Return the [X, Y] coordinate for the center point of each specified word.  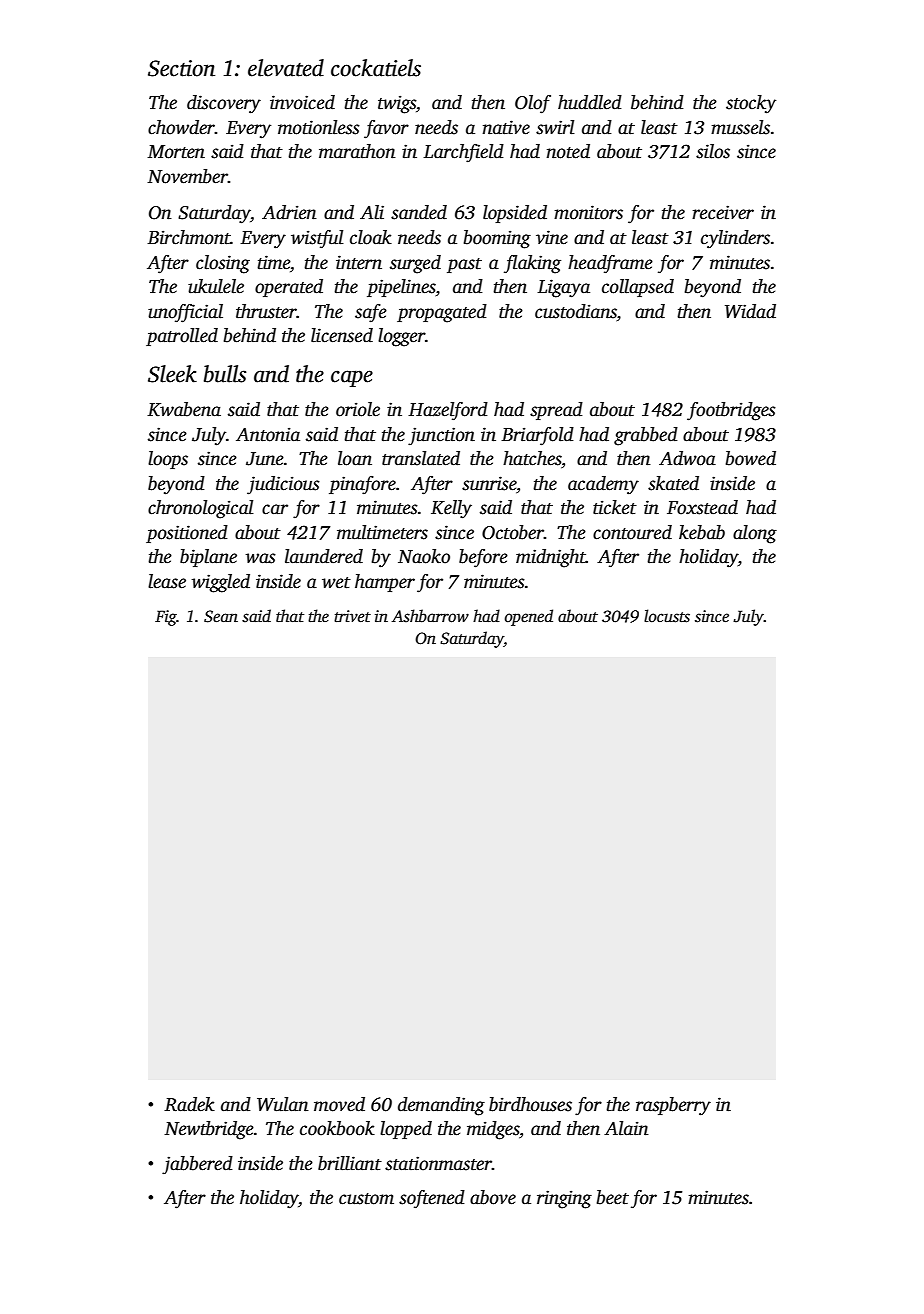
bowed [751, 458]
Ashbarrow [430, 616]
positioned [187, 534]
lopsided [515, 214]
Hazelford [448, 411]
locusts [667, 616]
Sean [221, 616]
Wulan [283, 1104]
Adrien [289, 212]
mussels [740, 127]
